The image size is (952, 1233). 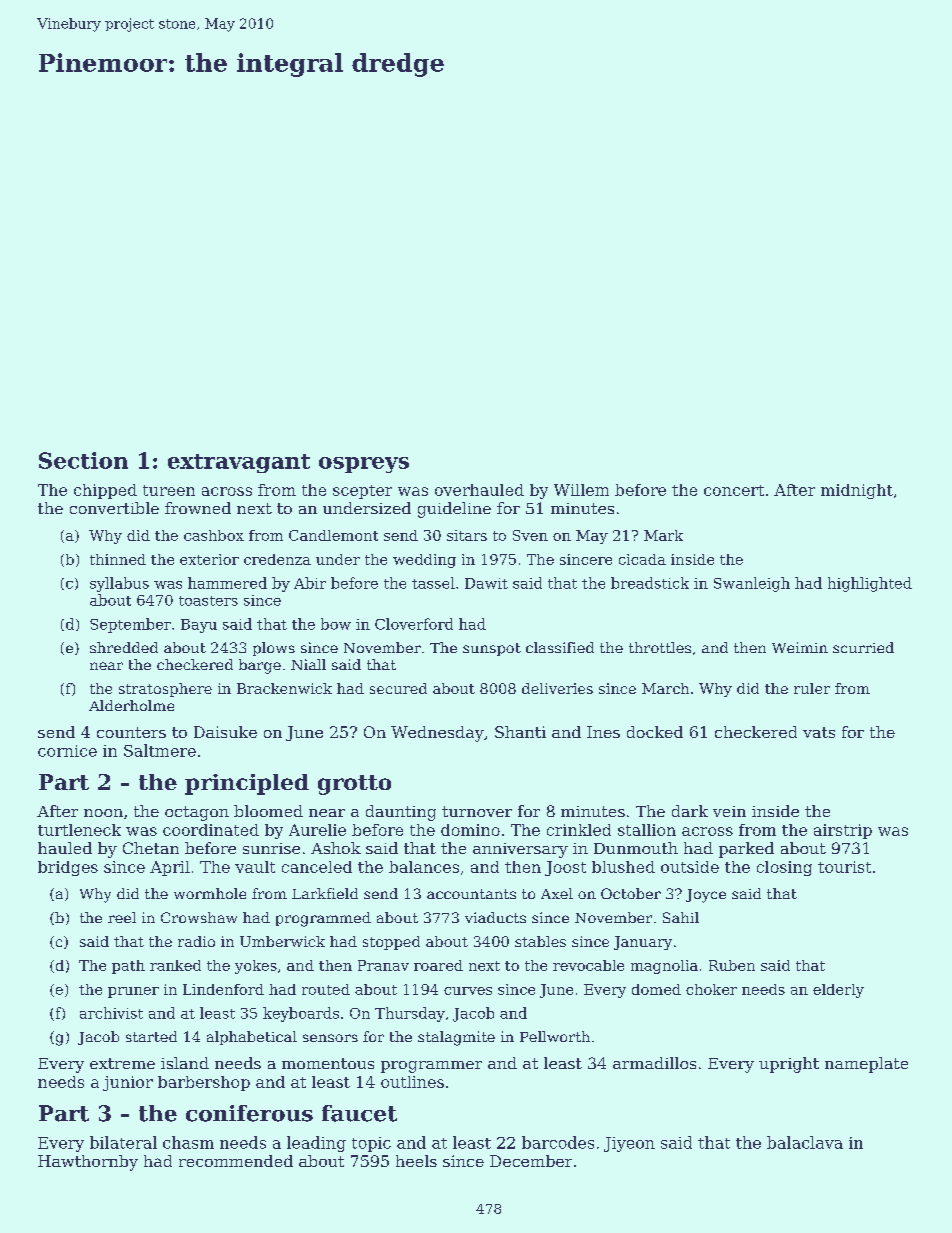 What do you see at coordinates (364, 465) in the screenshot?
I see `ospreys` at bounding box center [364, 465].
